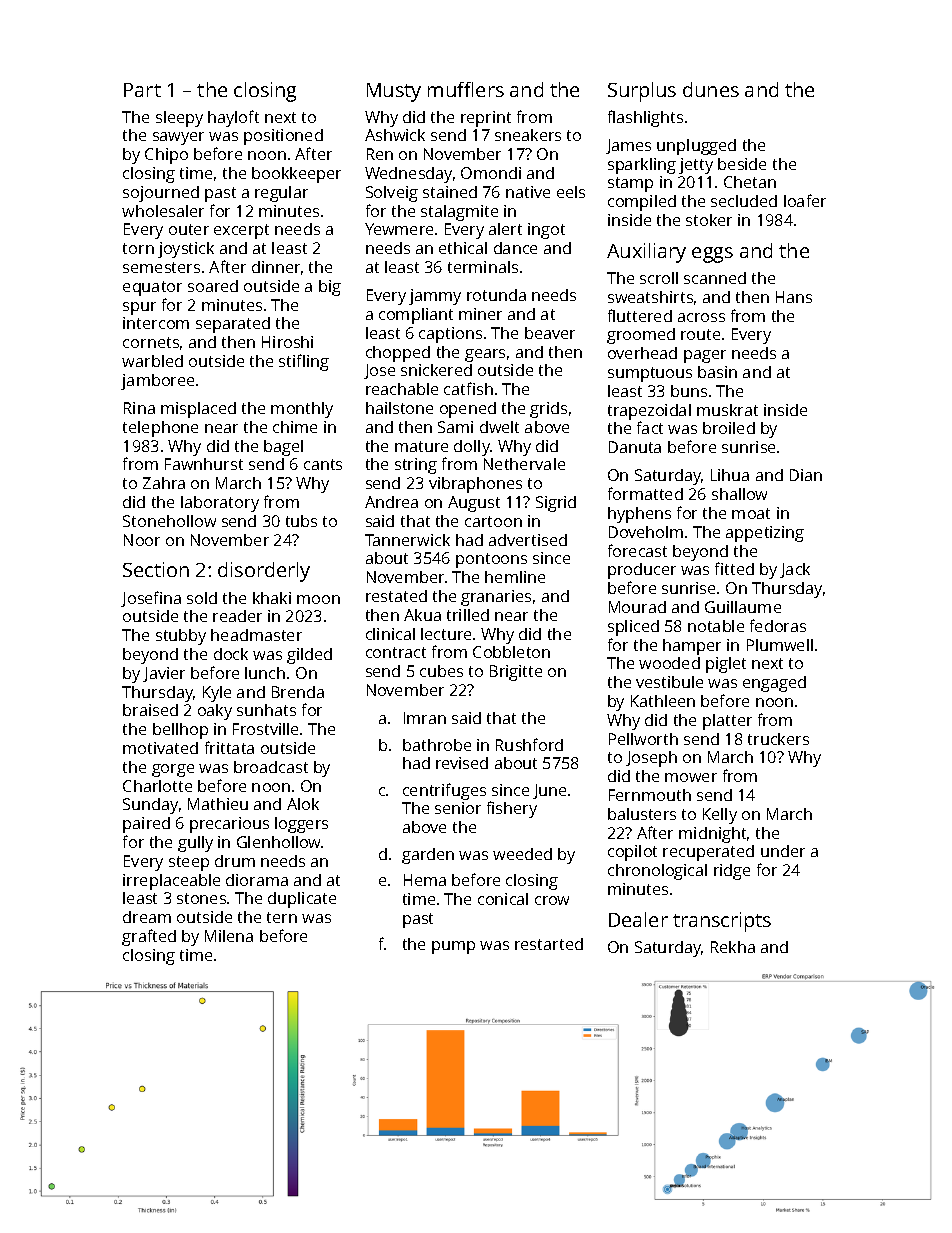 The image size is (952, 1233). I want to click on sold, so click(202, 598).
